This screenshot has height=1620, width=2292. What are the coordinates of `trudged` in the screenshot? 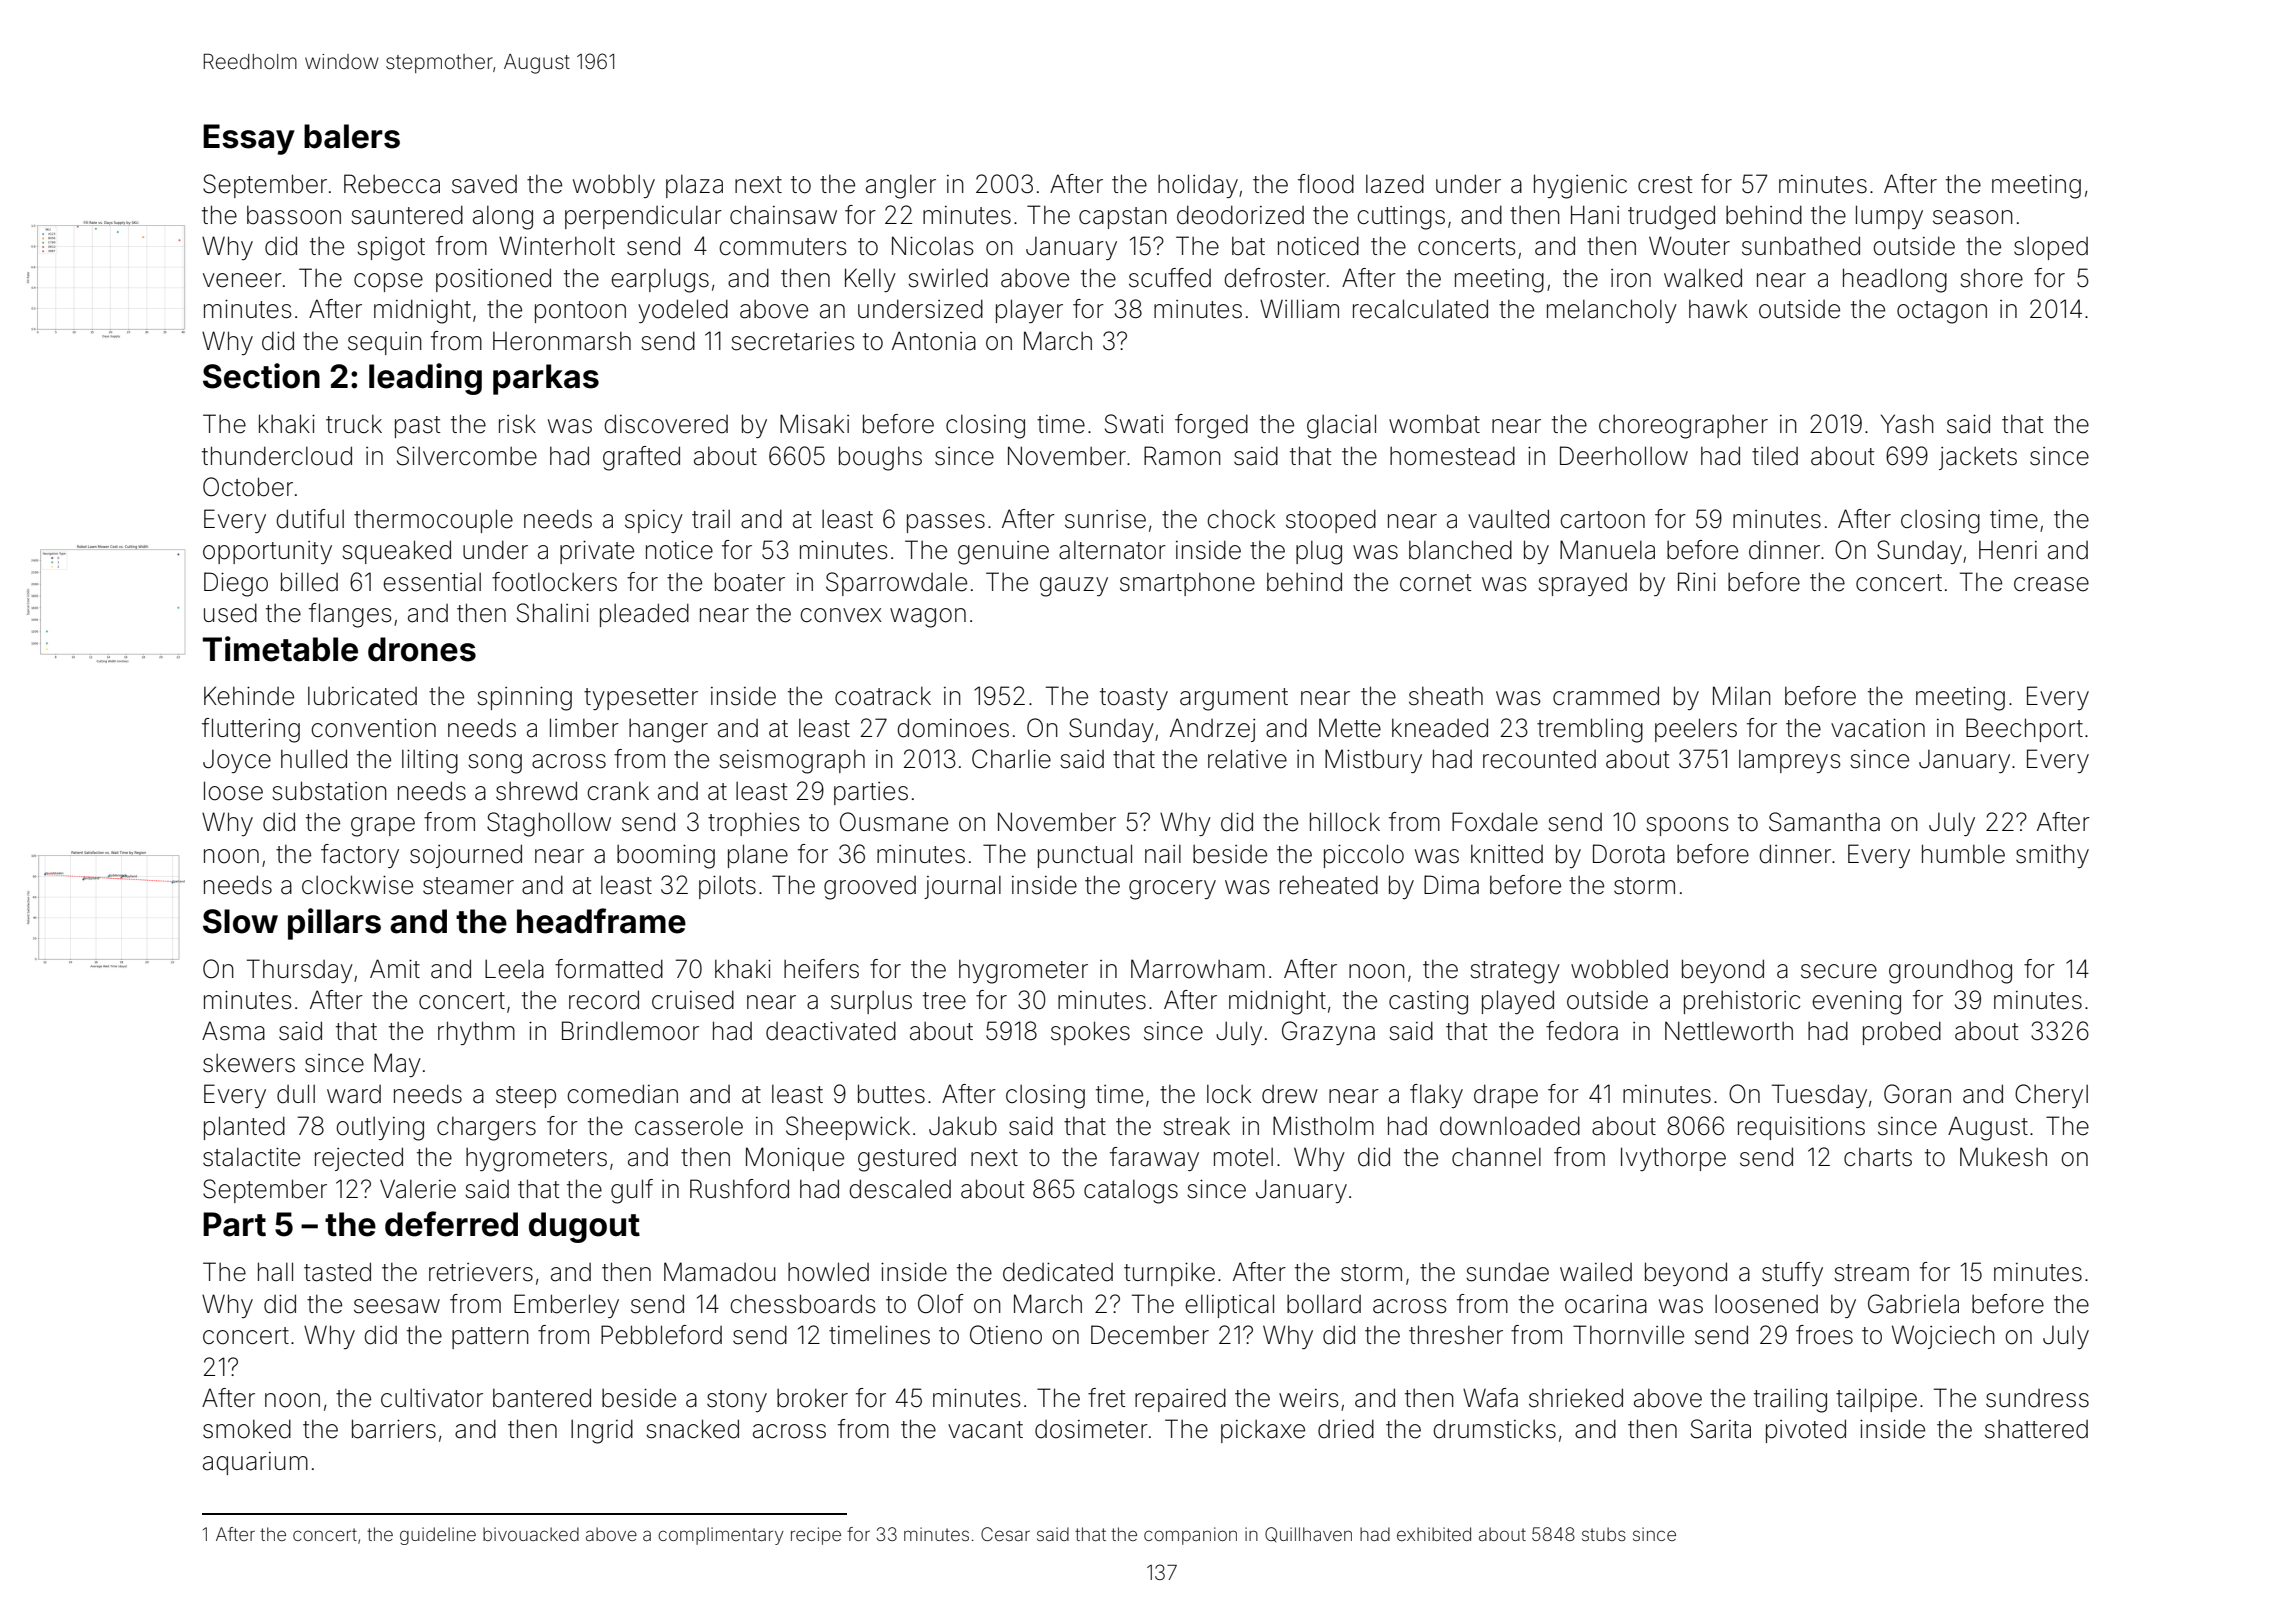 It's located at (1671, 217).
